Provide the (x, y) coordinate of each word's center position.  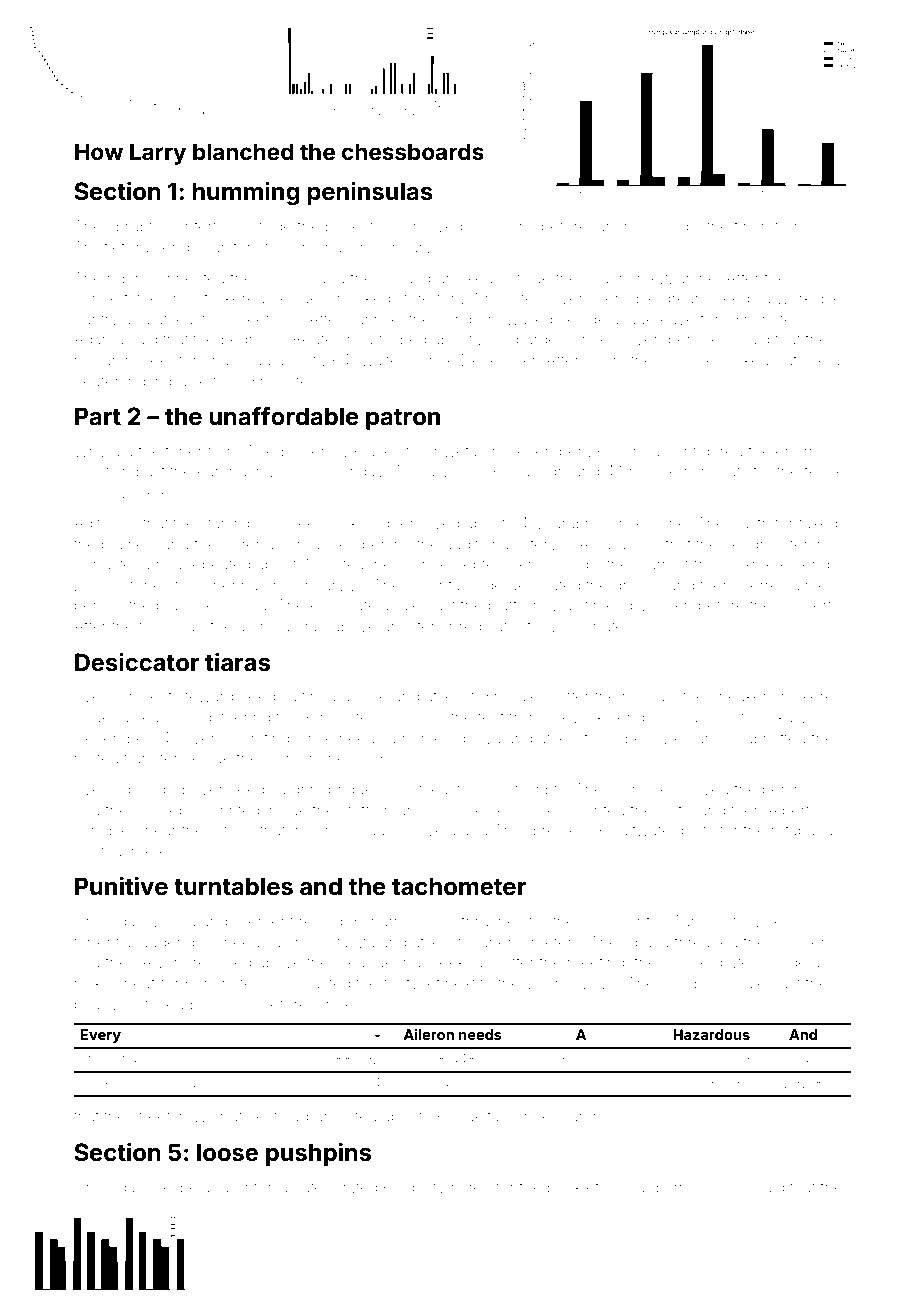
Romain (516, 471)
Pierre (758, 585)
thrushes (492, 922)
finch (751, 225)
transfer (151, 757)
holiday (648, 698)
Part (98, 416)
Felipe (176, 1187)
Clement (263, 921)
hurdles (521, 696)
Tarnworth (709, 921)
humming (246, 193)
